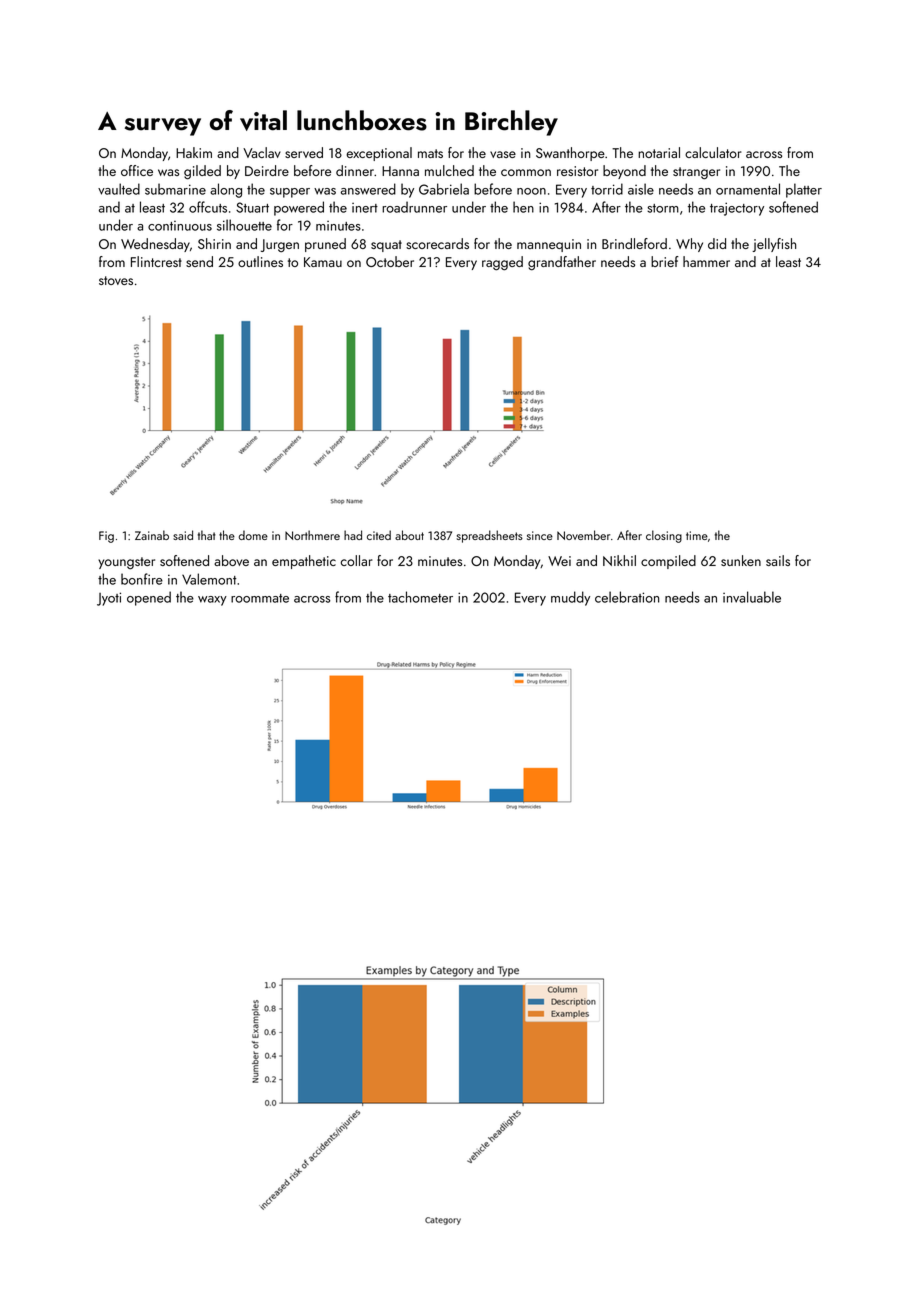 The image size is (924, 1308). I want to click on stoves, so click(116, 280).
